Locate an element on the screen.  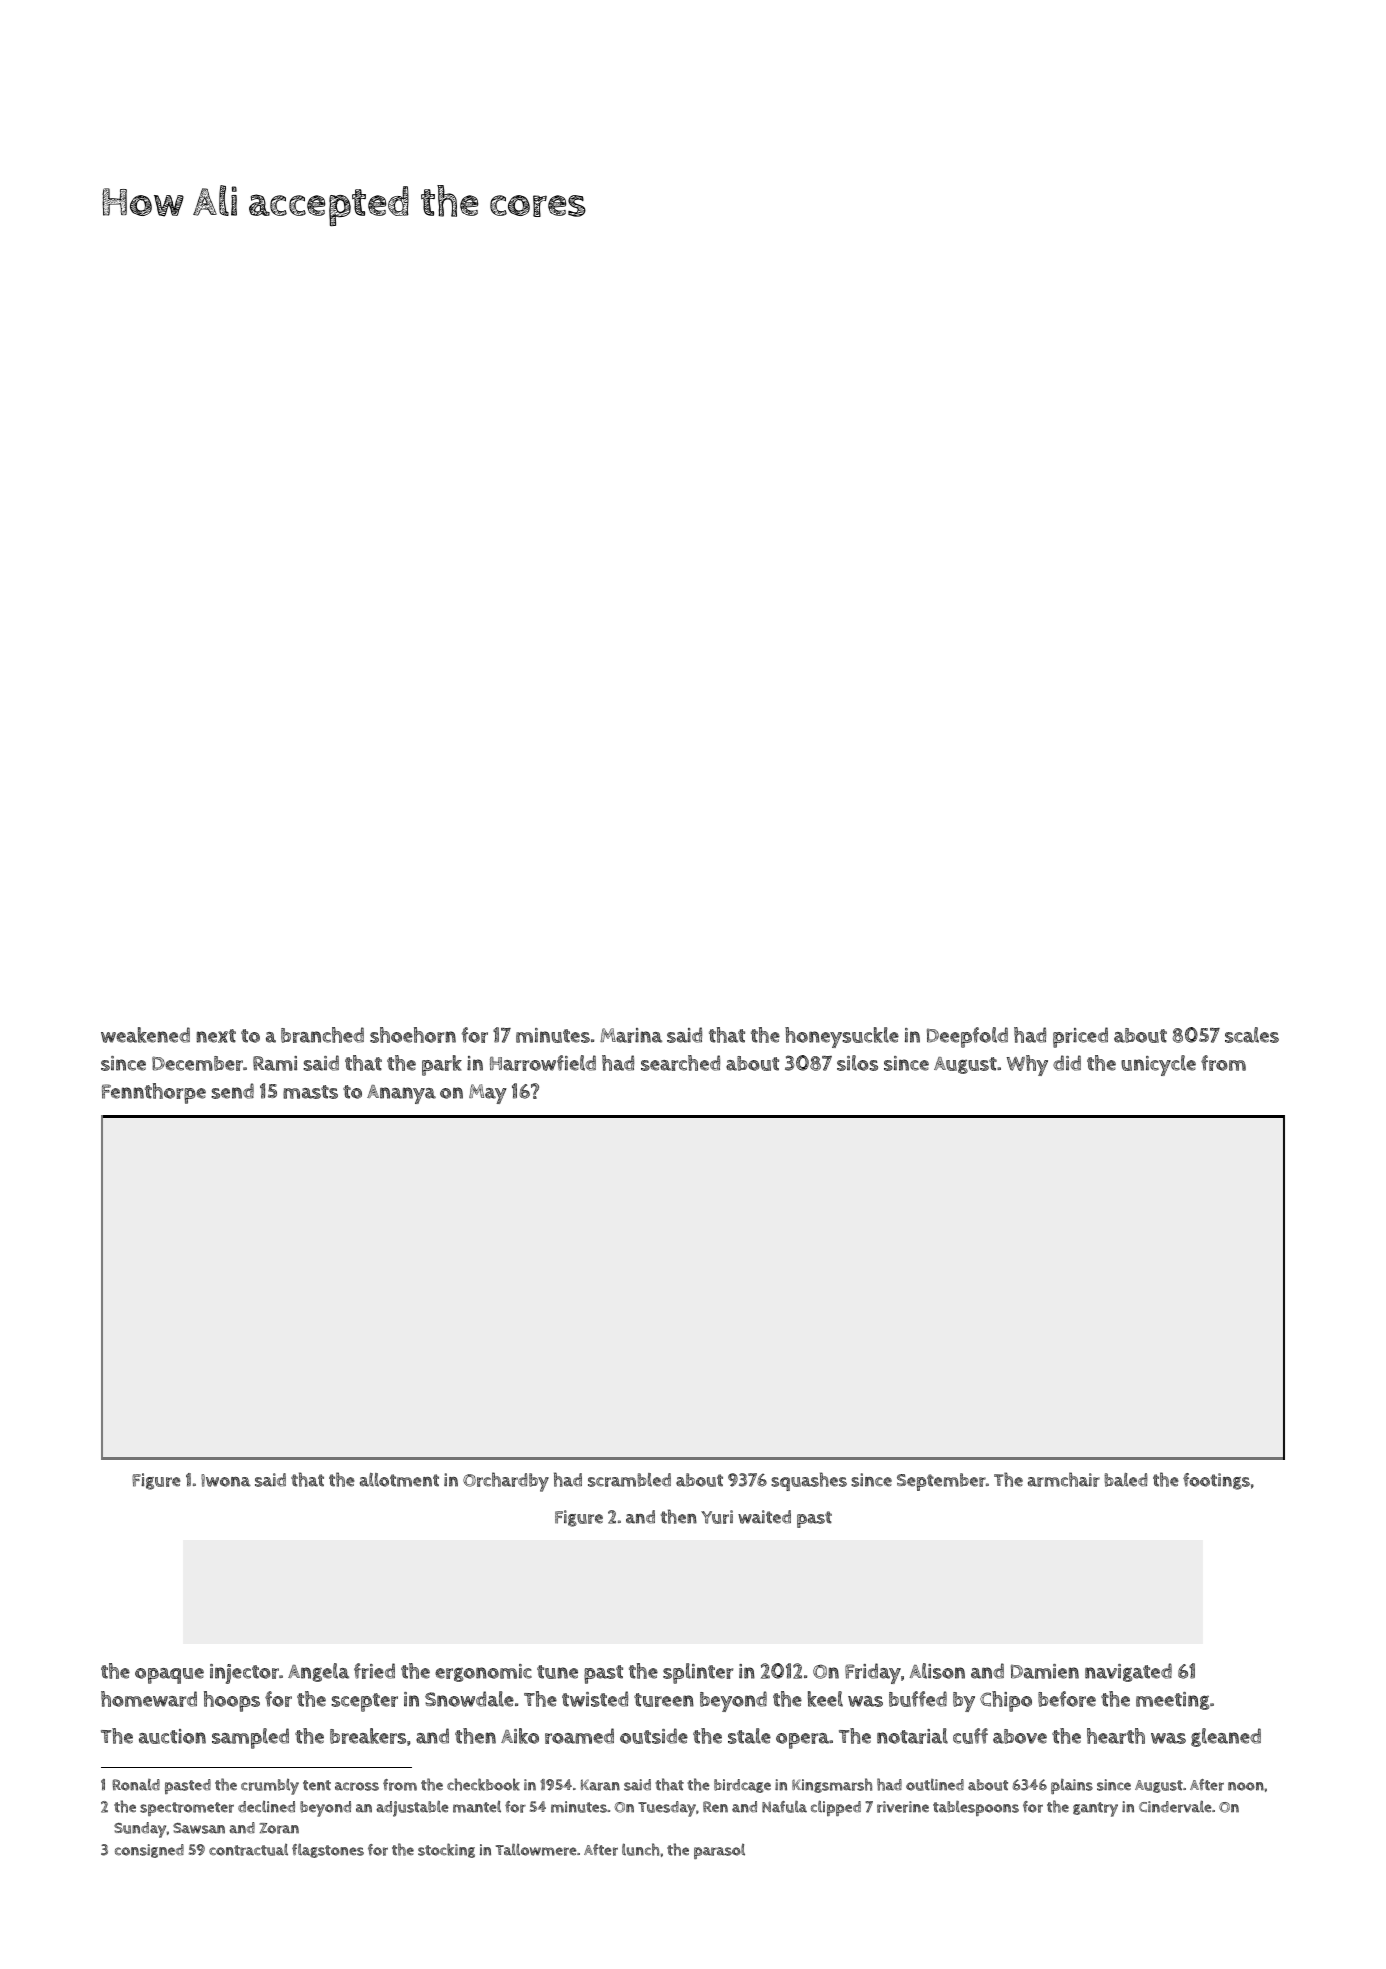
unicycle is located at coordinates (1158, 1065).
